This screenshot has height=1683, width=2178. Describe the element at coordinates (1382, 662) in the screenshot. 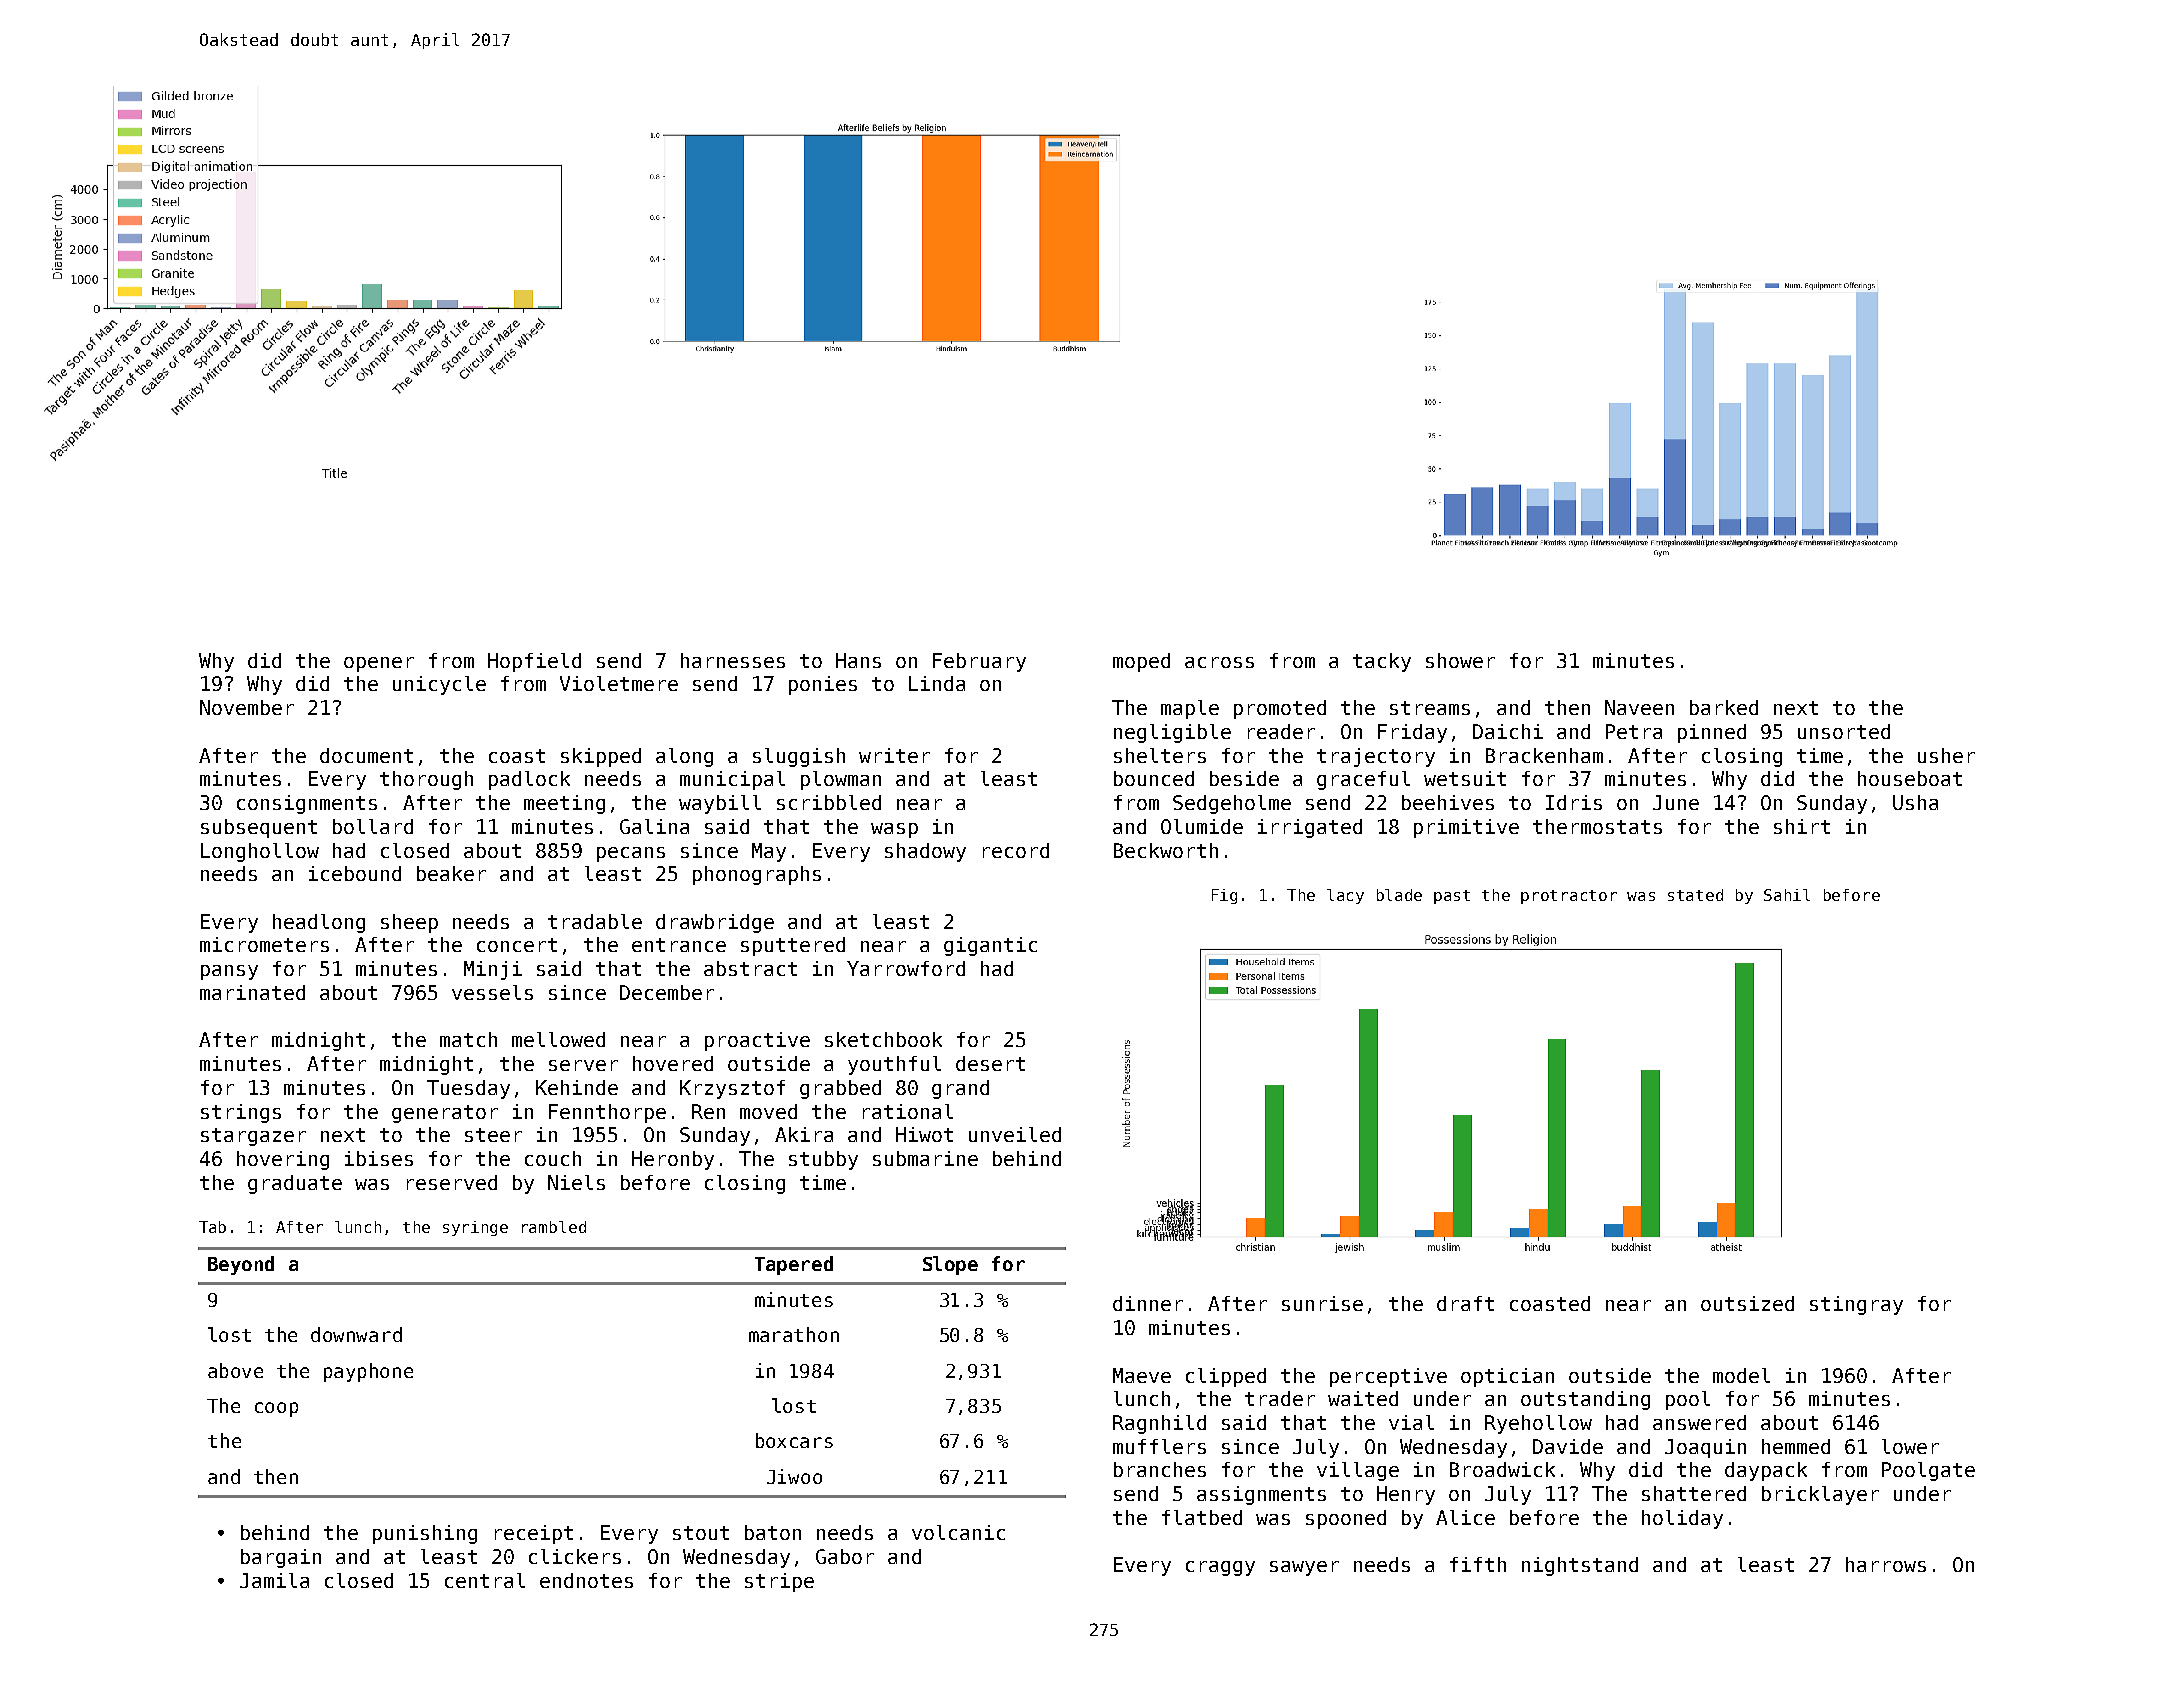

I see `tacky` at that location.
